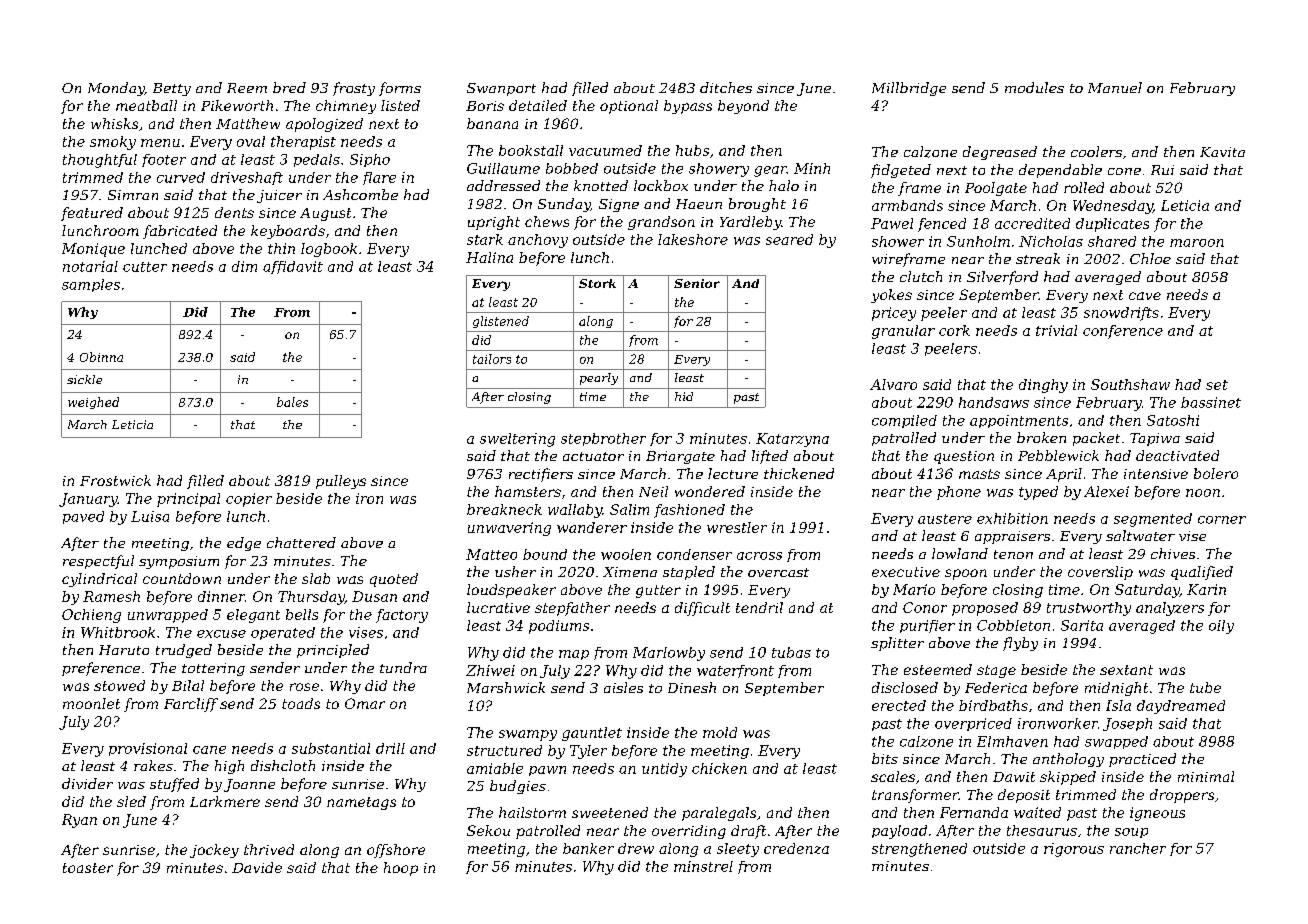 The height and width of the page is (924, 1308). Describe the element at coordinates (964, 457) in the page. I see `question` at that location.
